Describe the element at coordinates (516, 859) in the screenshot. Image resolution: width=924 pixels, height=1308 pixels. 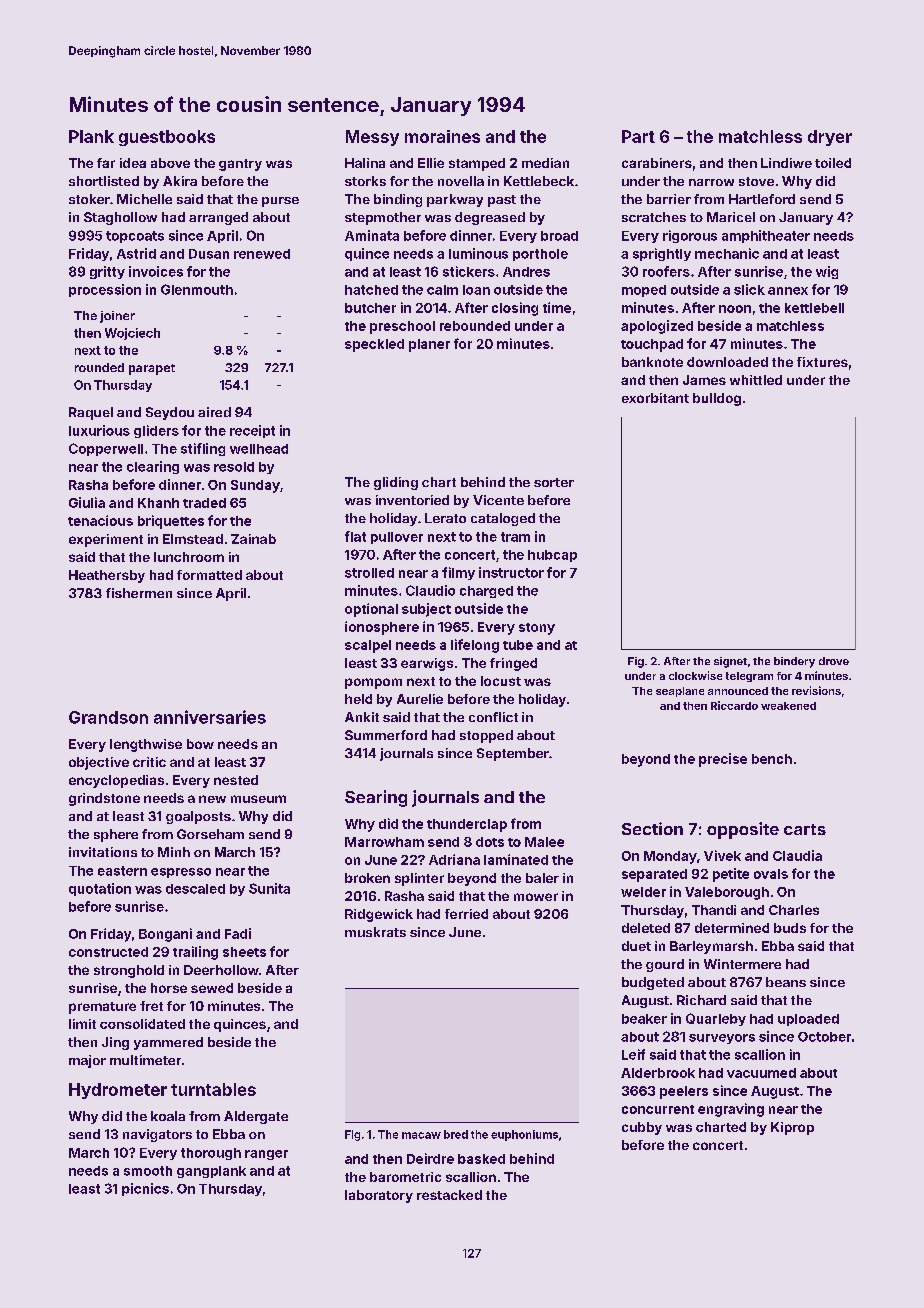
I see `laminated` at that location.
